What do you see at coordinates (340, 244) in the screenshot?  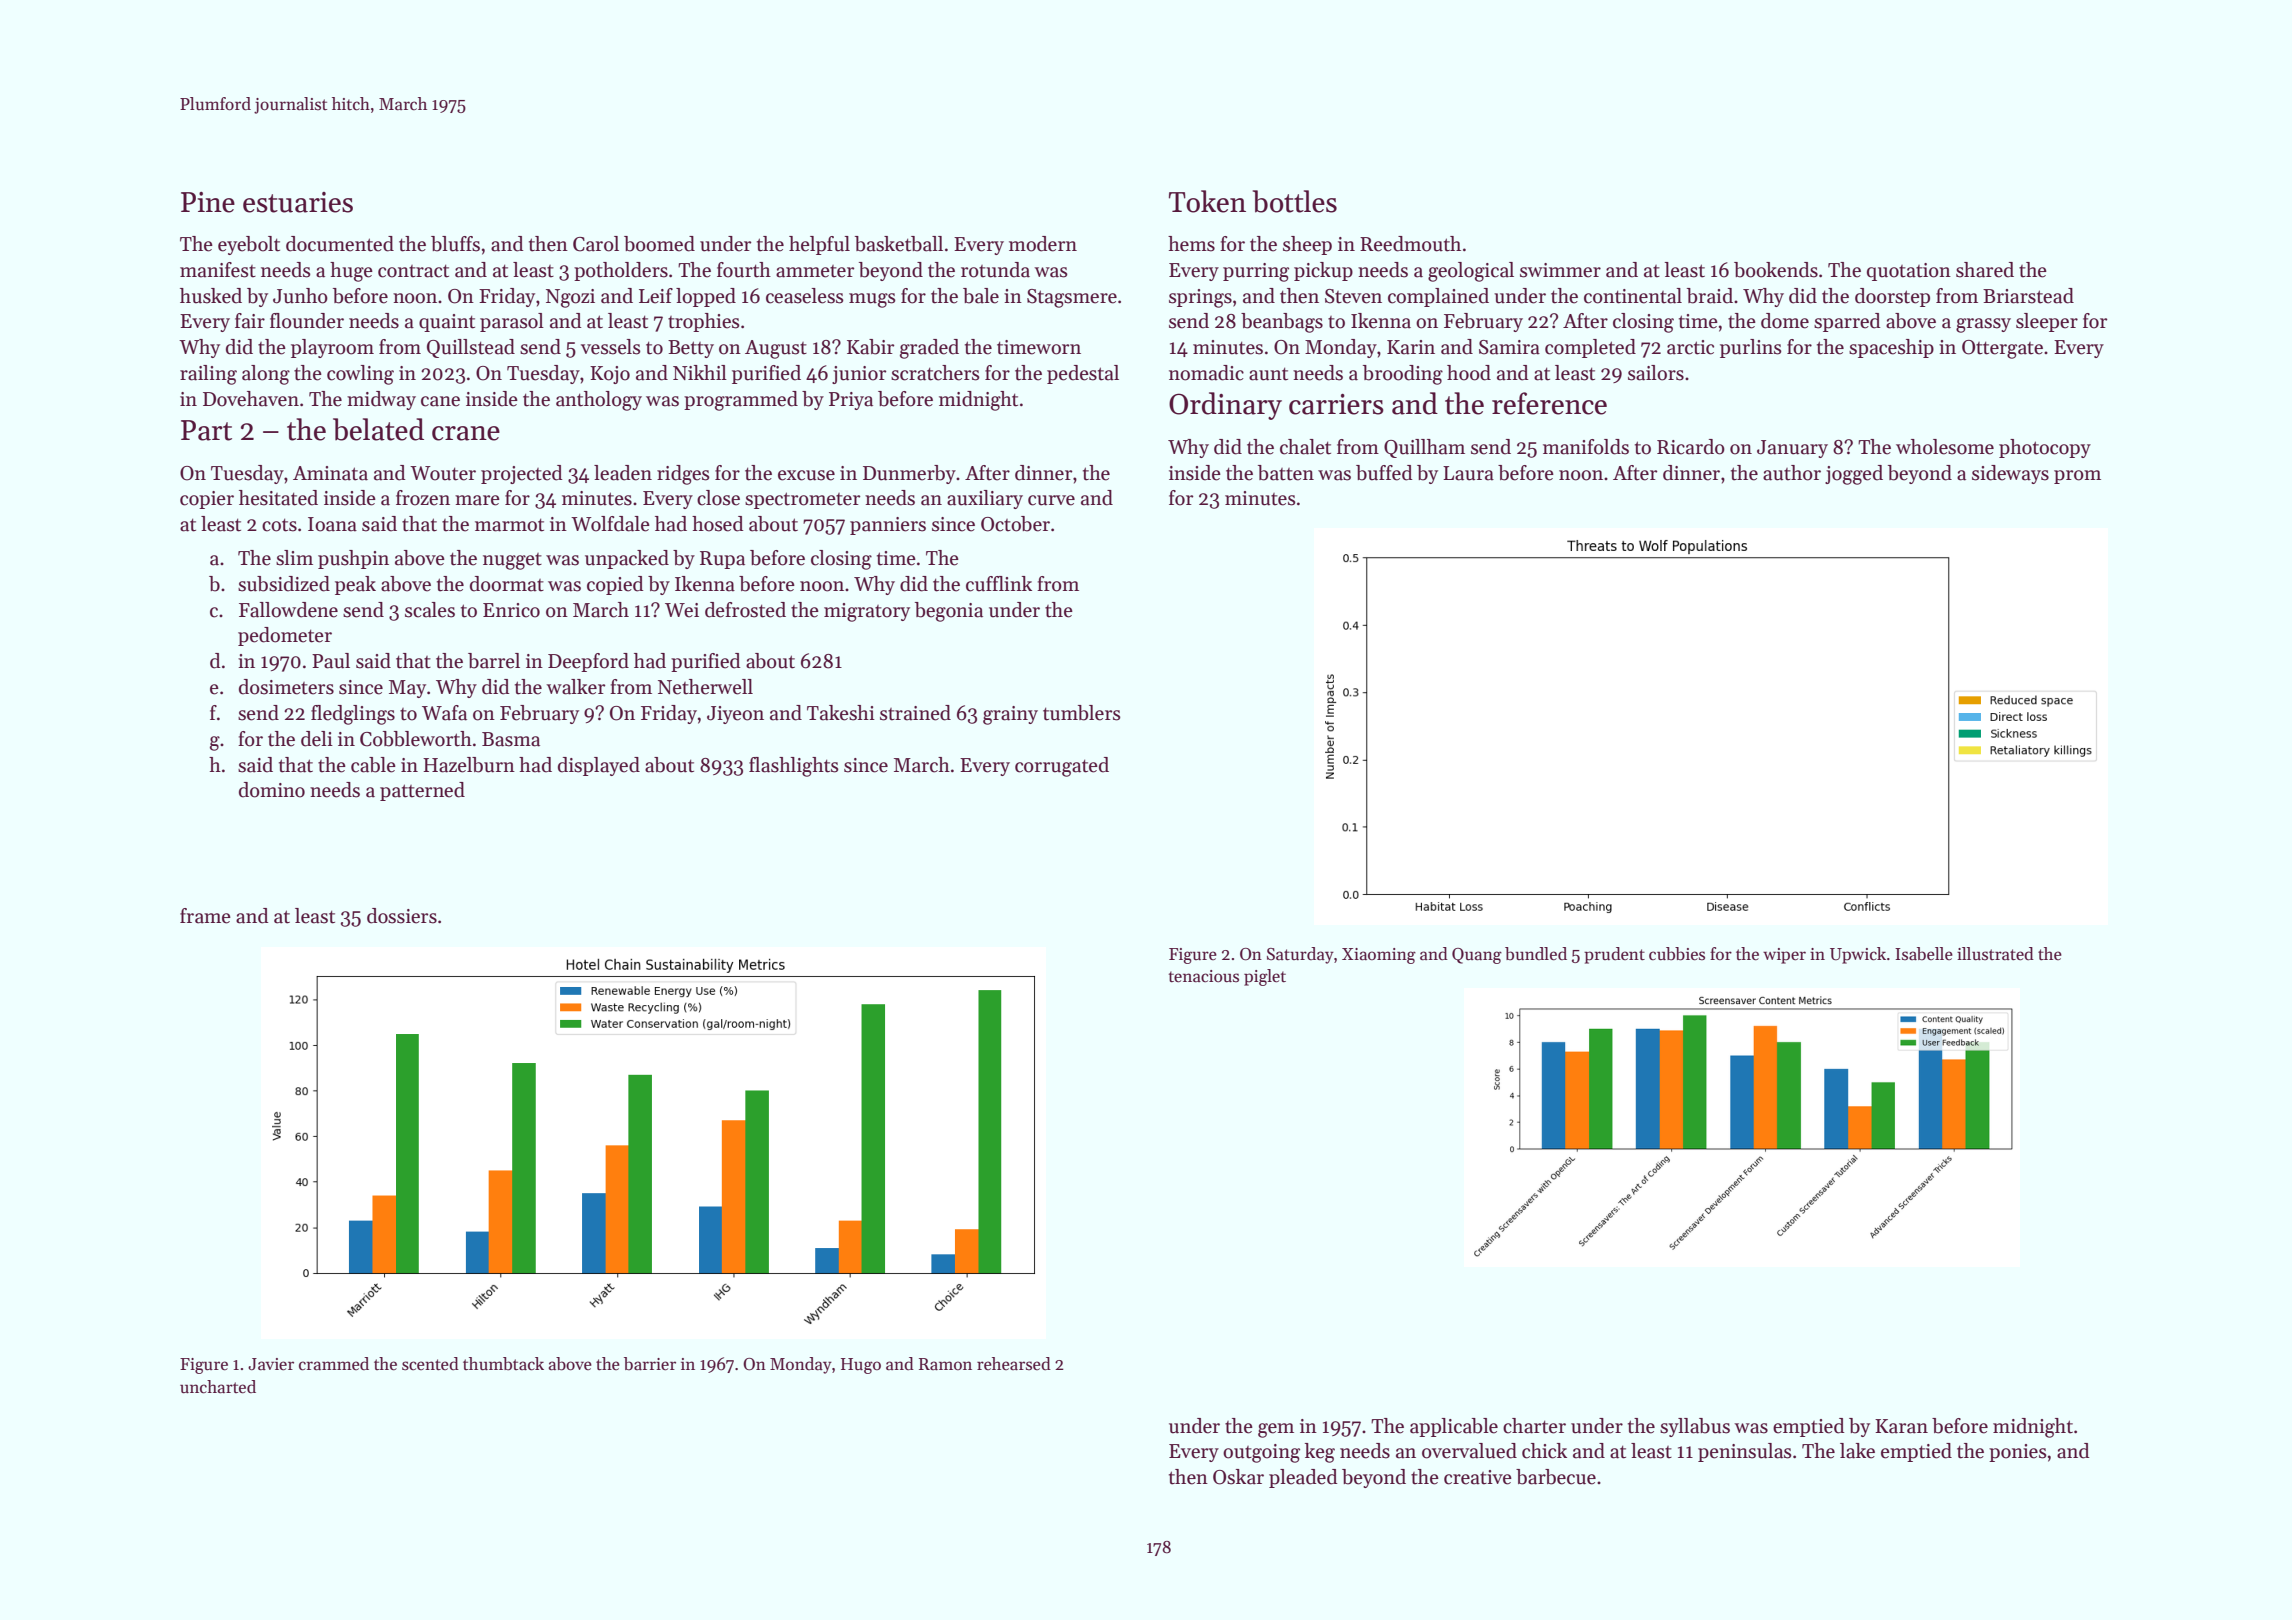 I see `documented` at bounding box center [340, 244].
